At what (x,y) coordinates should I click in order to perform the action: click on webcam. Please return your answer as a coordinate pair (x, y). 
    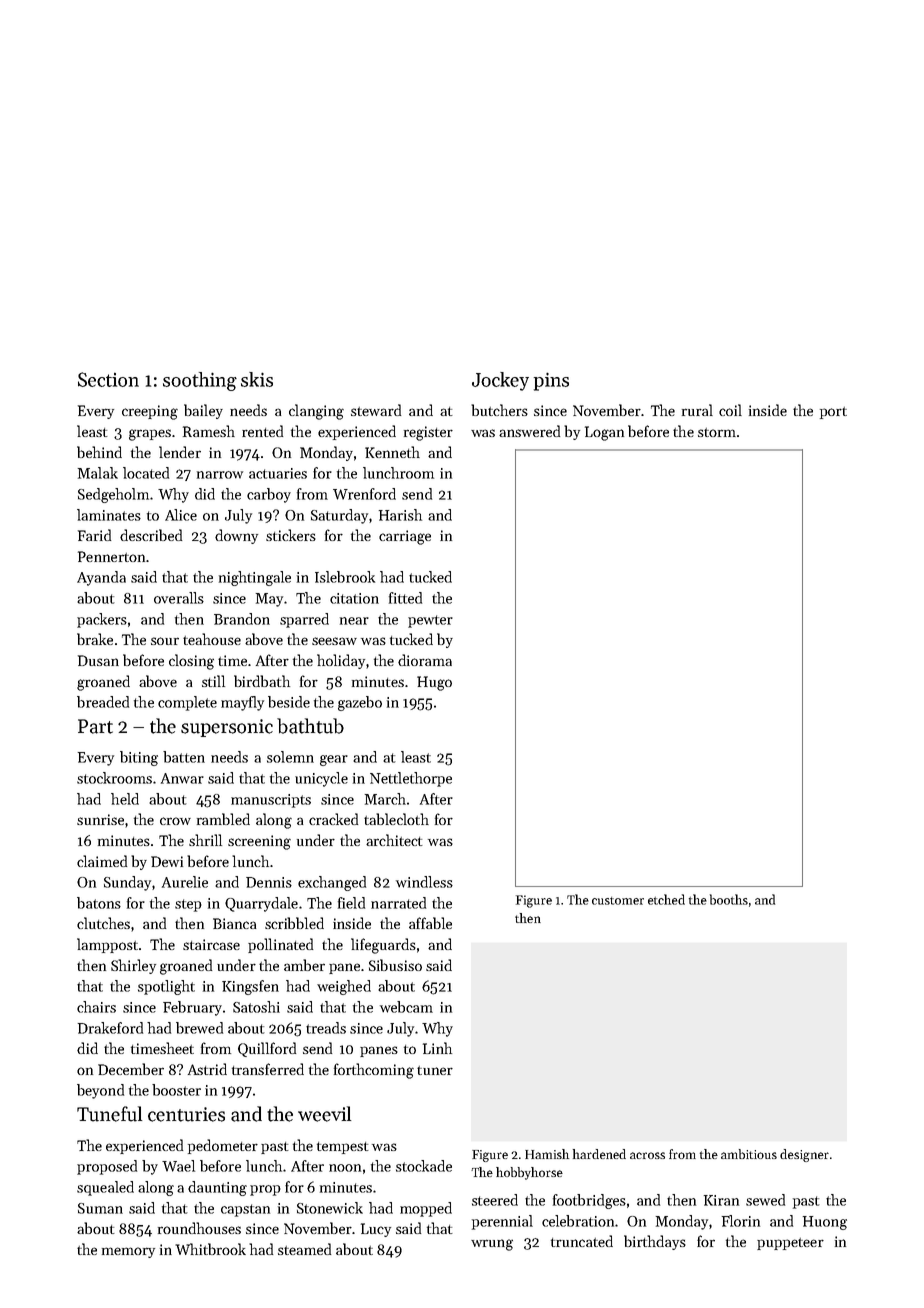
    Looking at the image, I should click on (406, 1007).
